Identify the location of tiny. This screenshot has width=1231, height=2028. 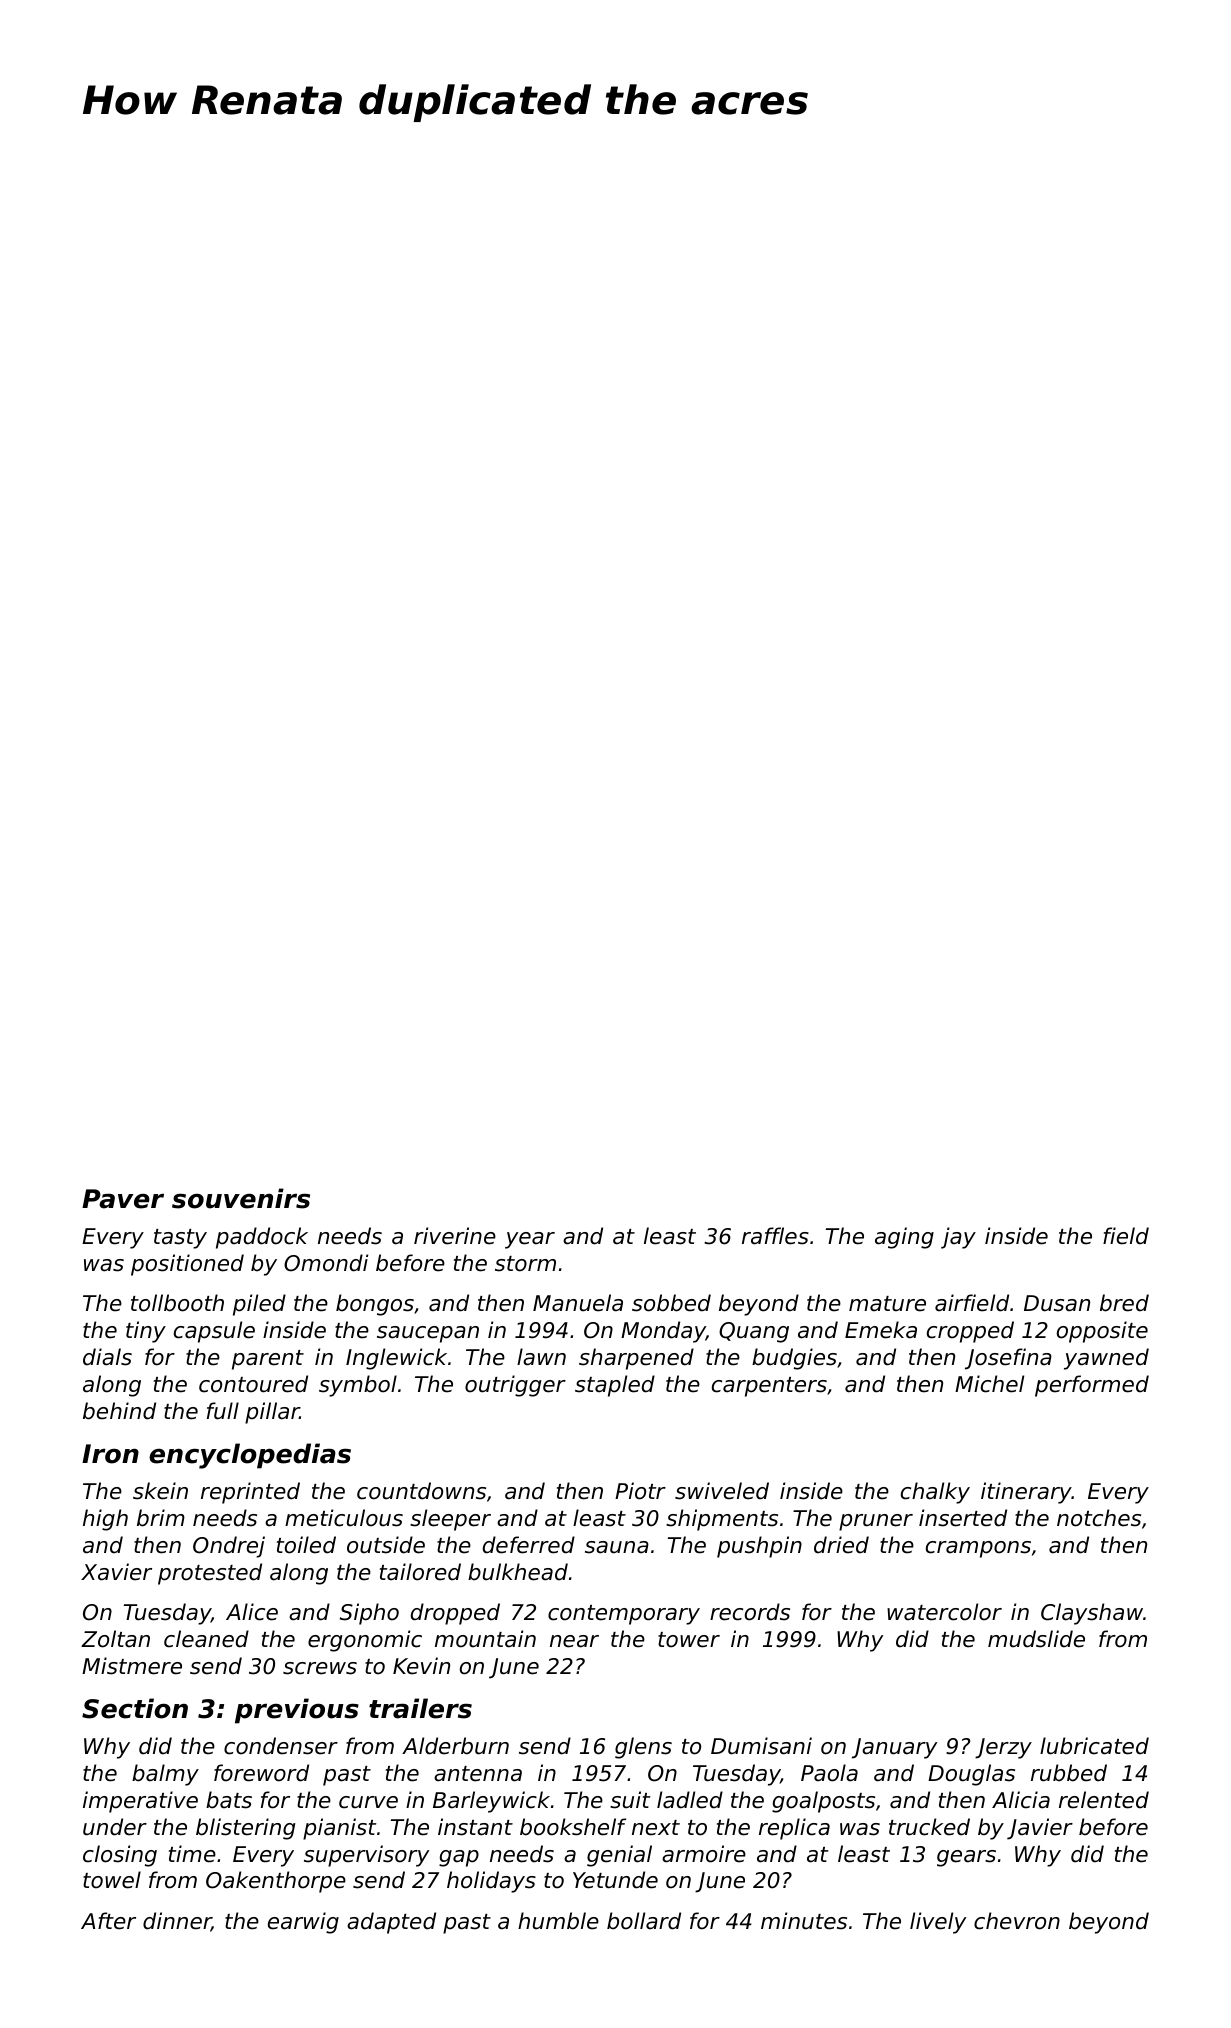
(146, 1332).
